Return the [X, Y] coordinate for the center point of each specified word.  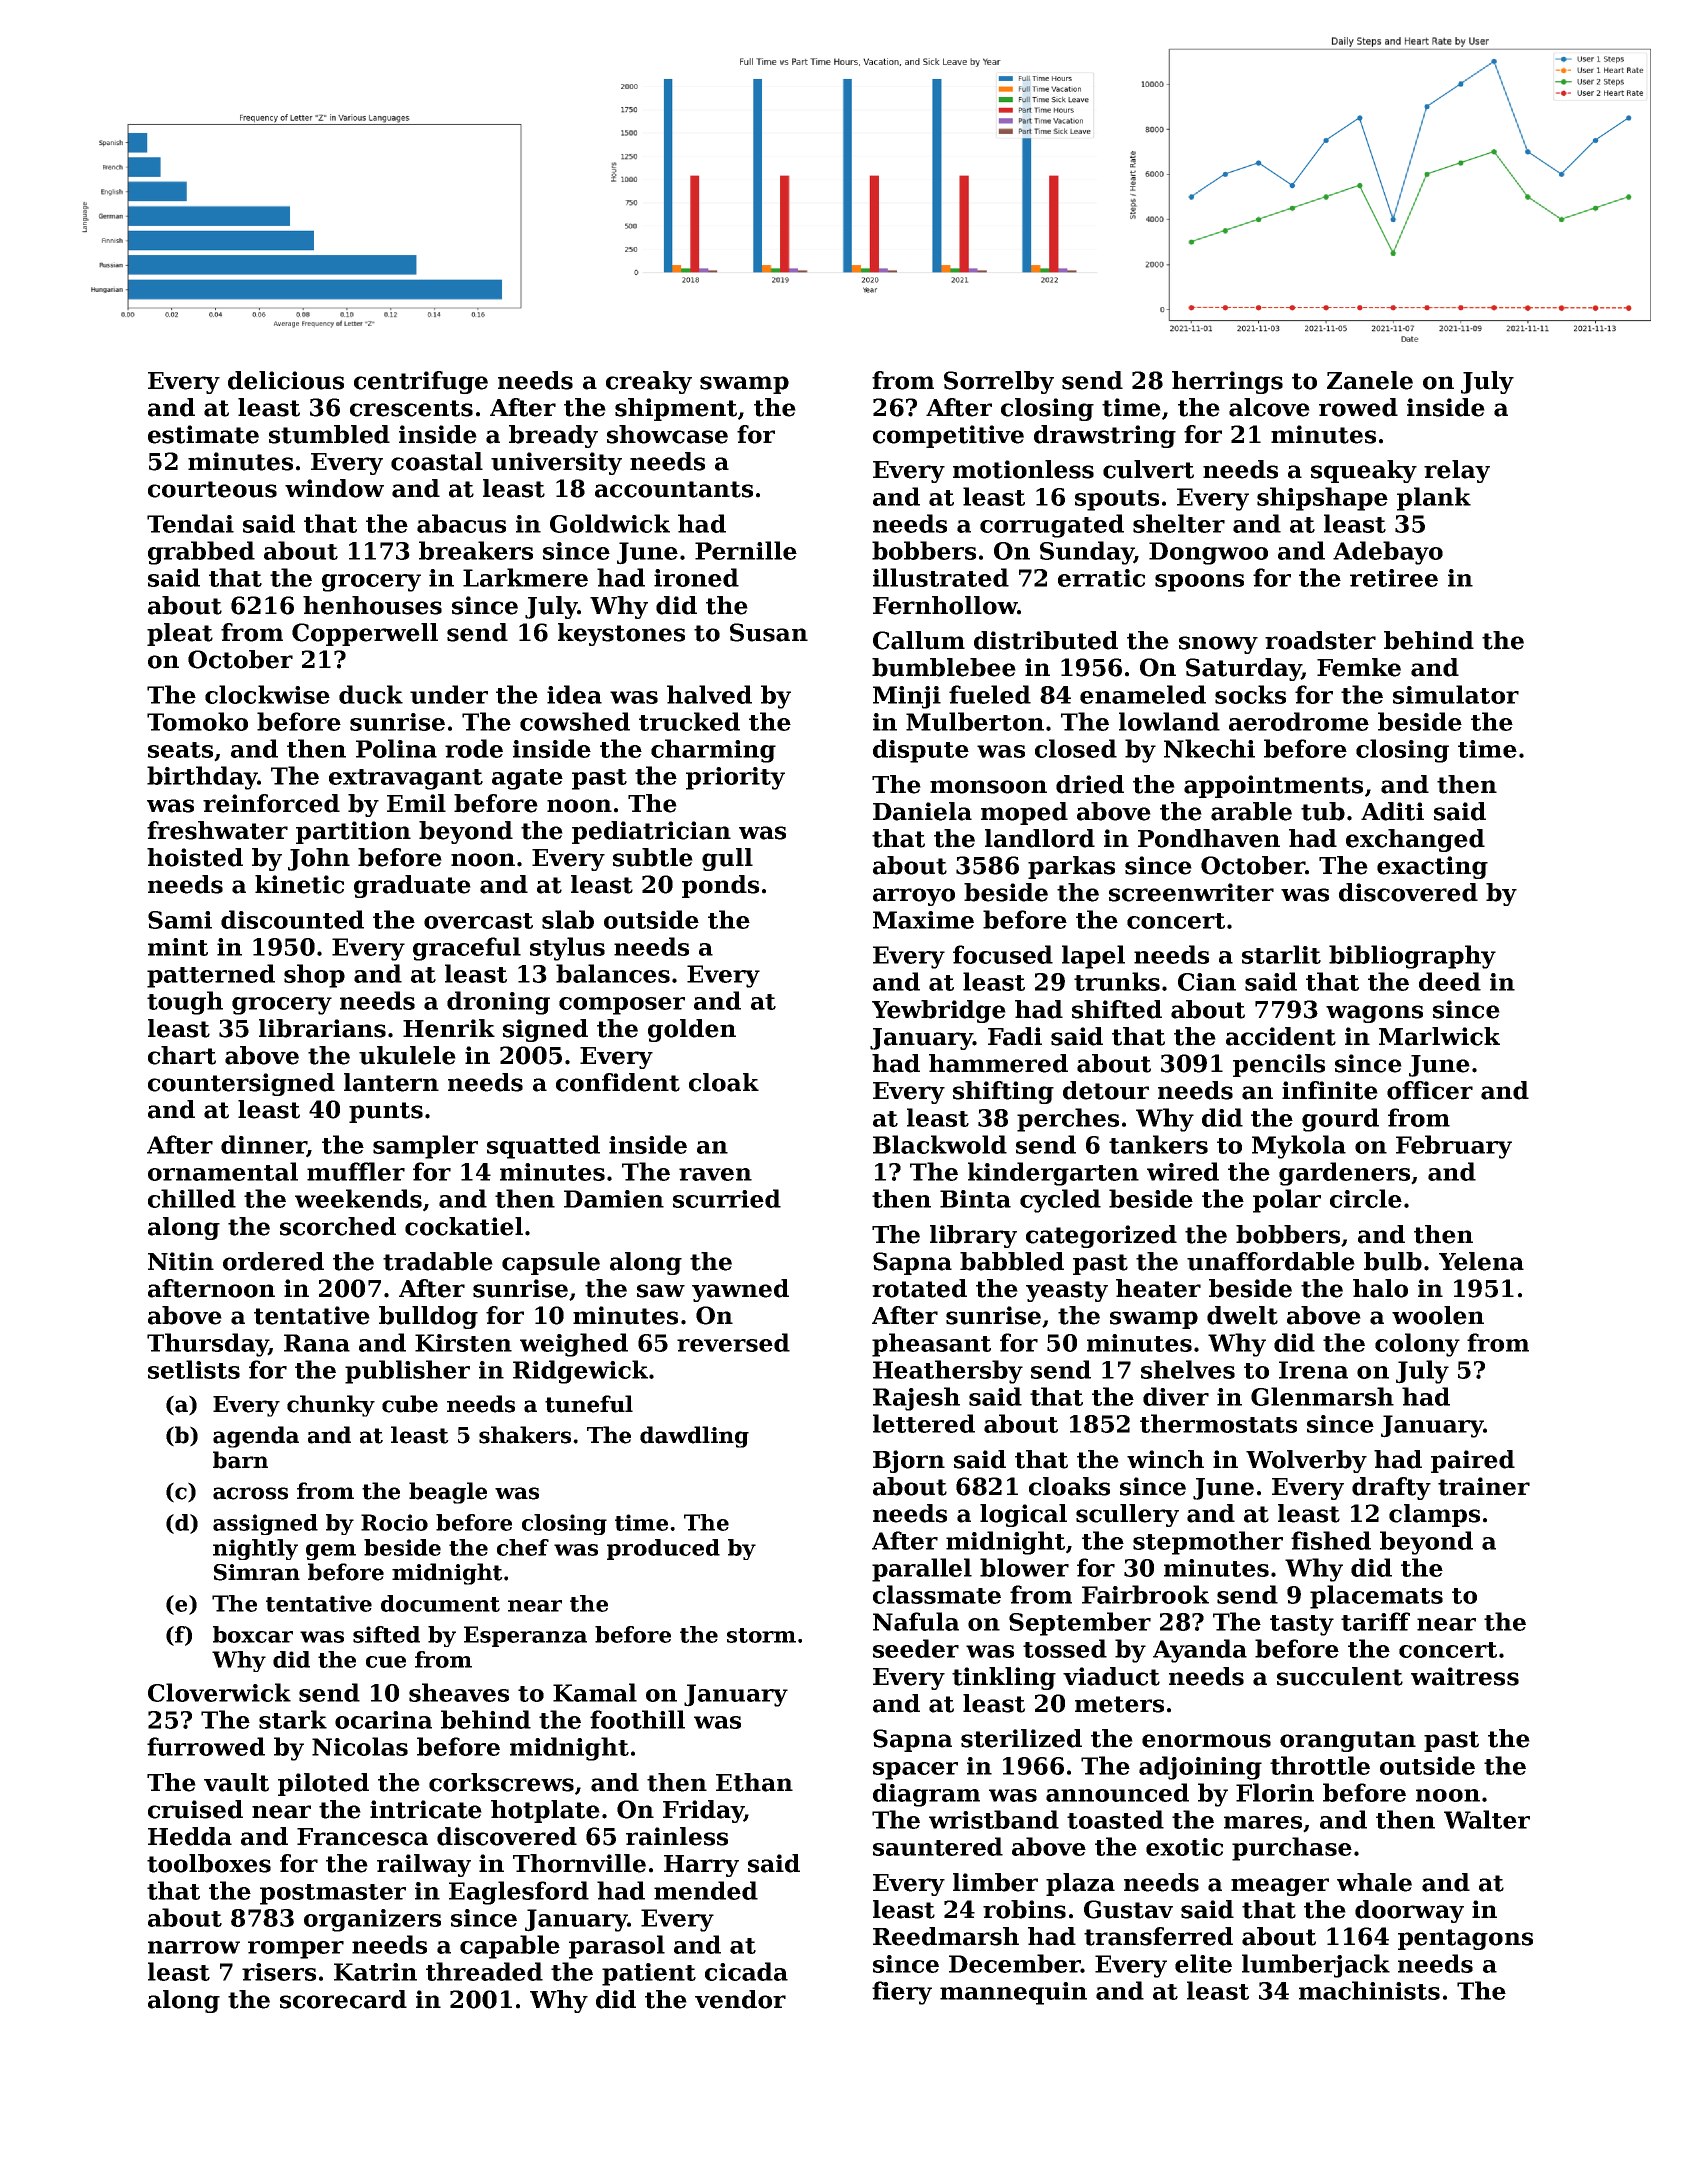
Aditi [1392, 811]
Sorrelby [999, 382]
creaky [649, 382]
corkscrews [501, 1782]
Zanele [1370, 380]
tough [185, 1003]
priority [735, 778]
